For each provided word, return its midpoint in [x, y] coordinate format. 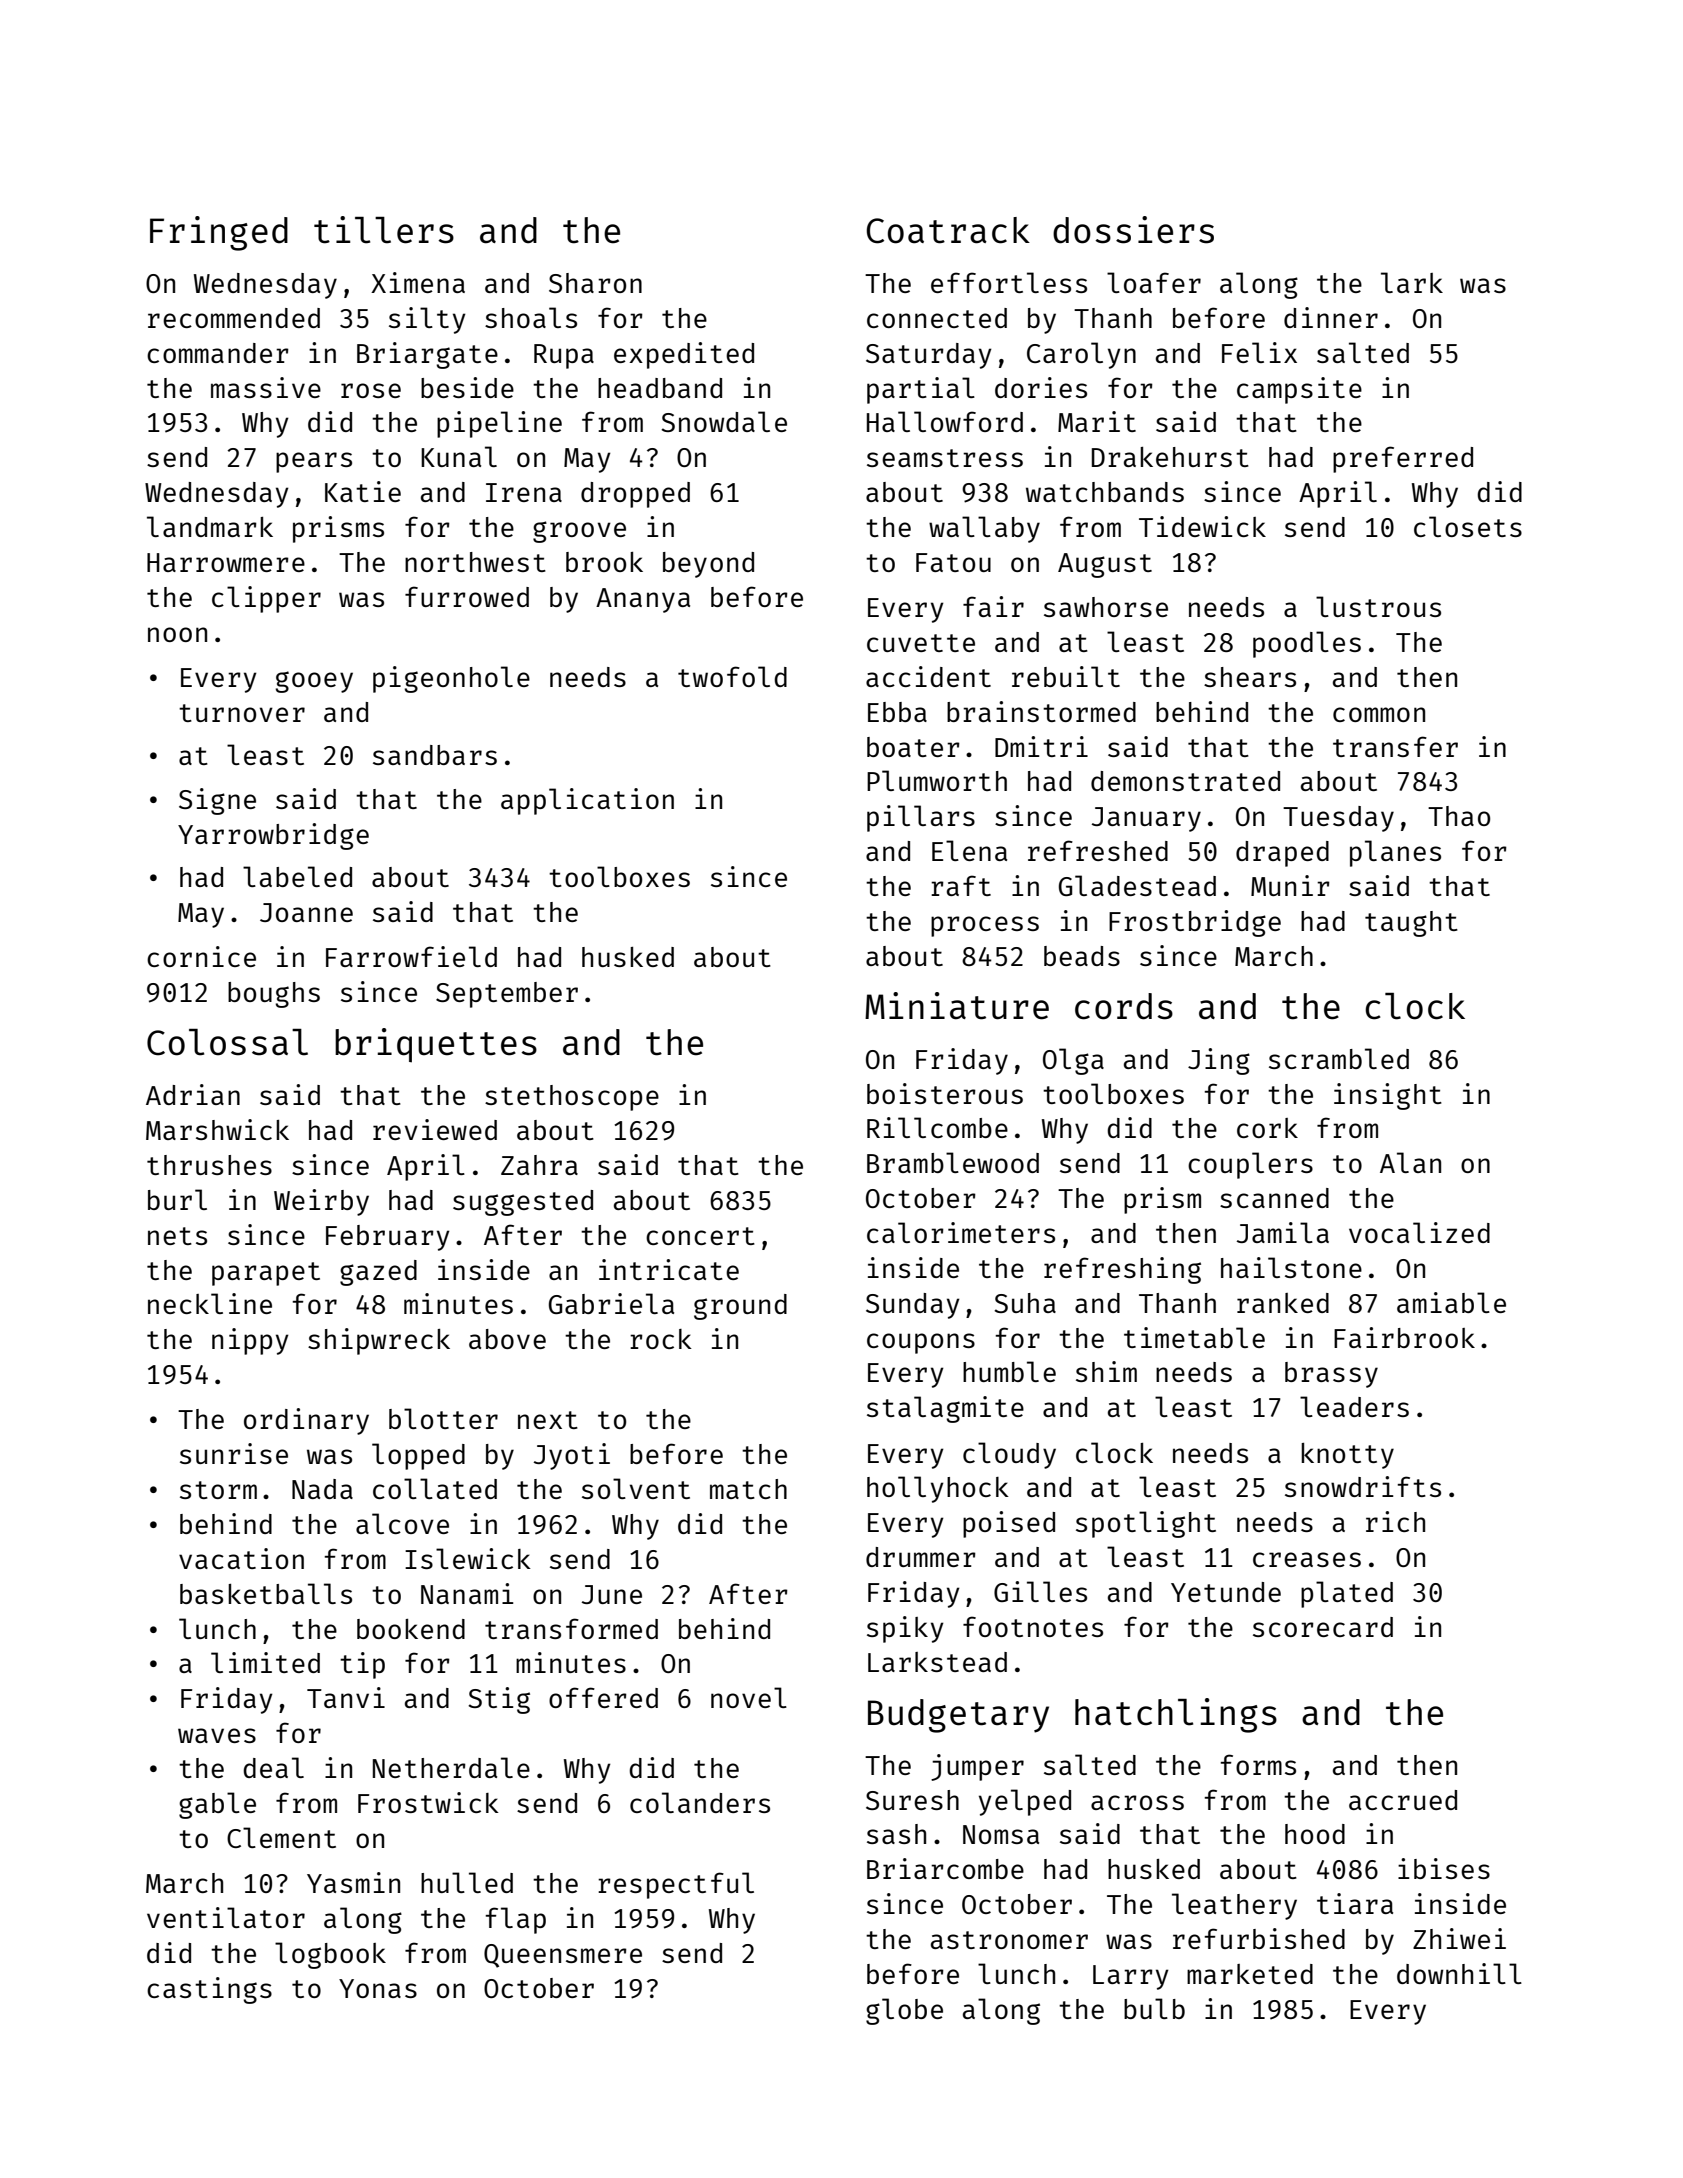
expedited [684, 355]
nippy [250, 1341]
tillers [384, 230]
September [507, 995]
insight [1388, 1096]
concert [700, 1236]
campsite [1299, 390]
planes [1395, 853]
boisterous [945, 1093]
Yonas [378, 1988]
